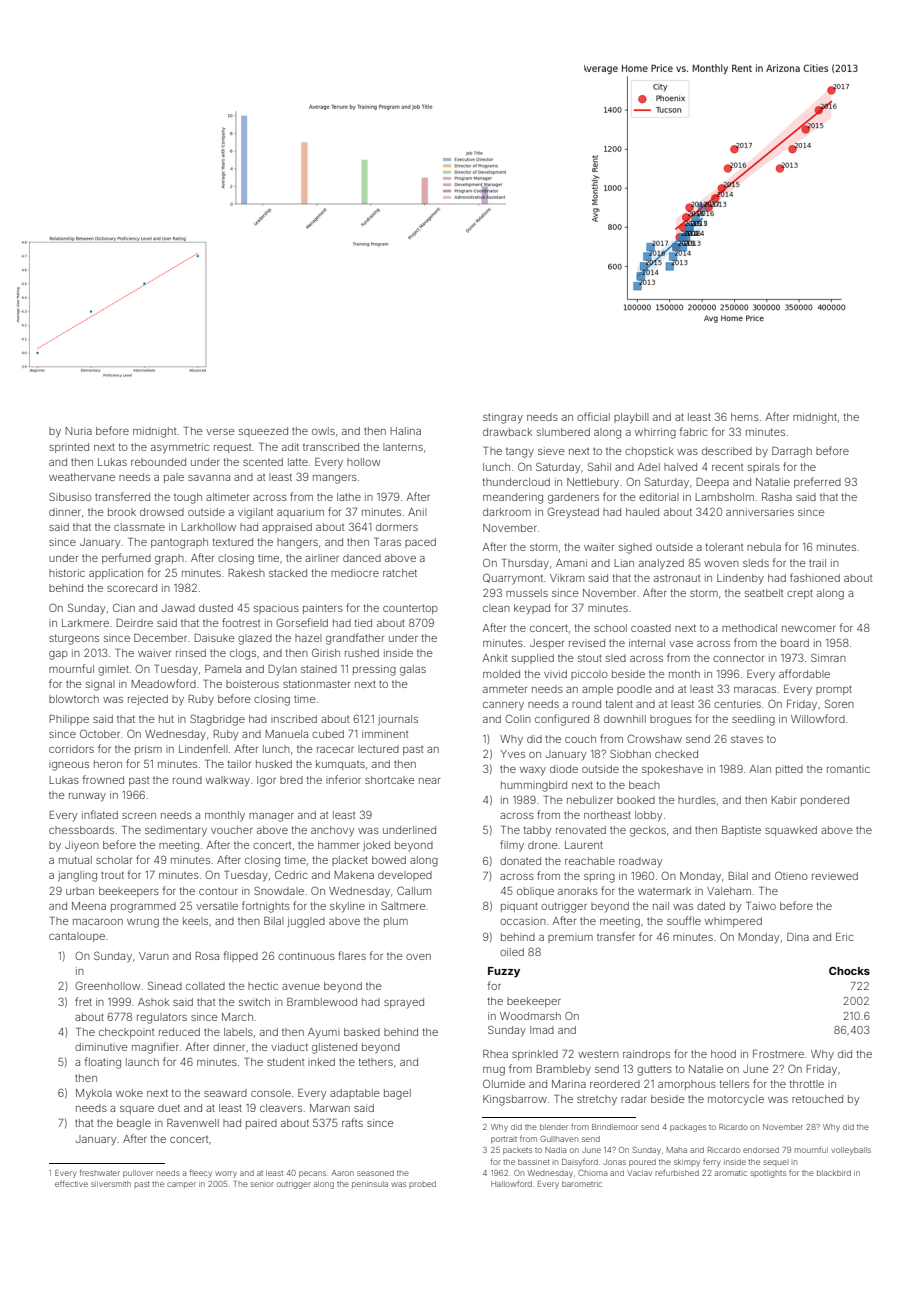 Image resolution: width=924 pixels, height=1308 pixels. What do you see at coordinates (255, 513) in the document?
I see `vigilant` at bounding box center [255, 513].
